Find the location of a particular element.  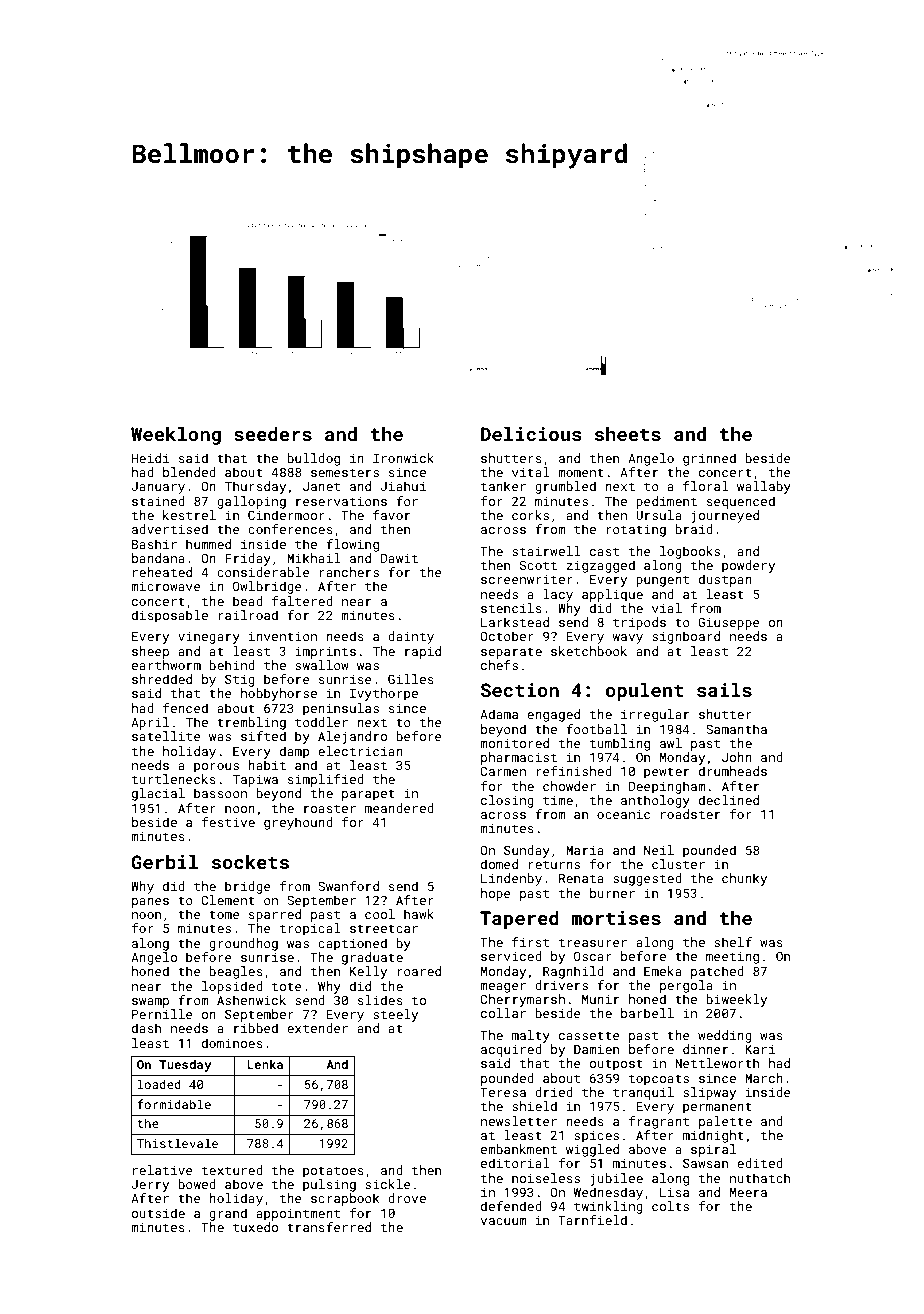

Dawit is located at coordinates (399, 558).
